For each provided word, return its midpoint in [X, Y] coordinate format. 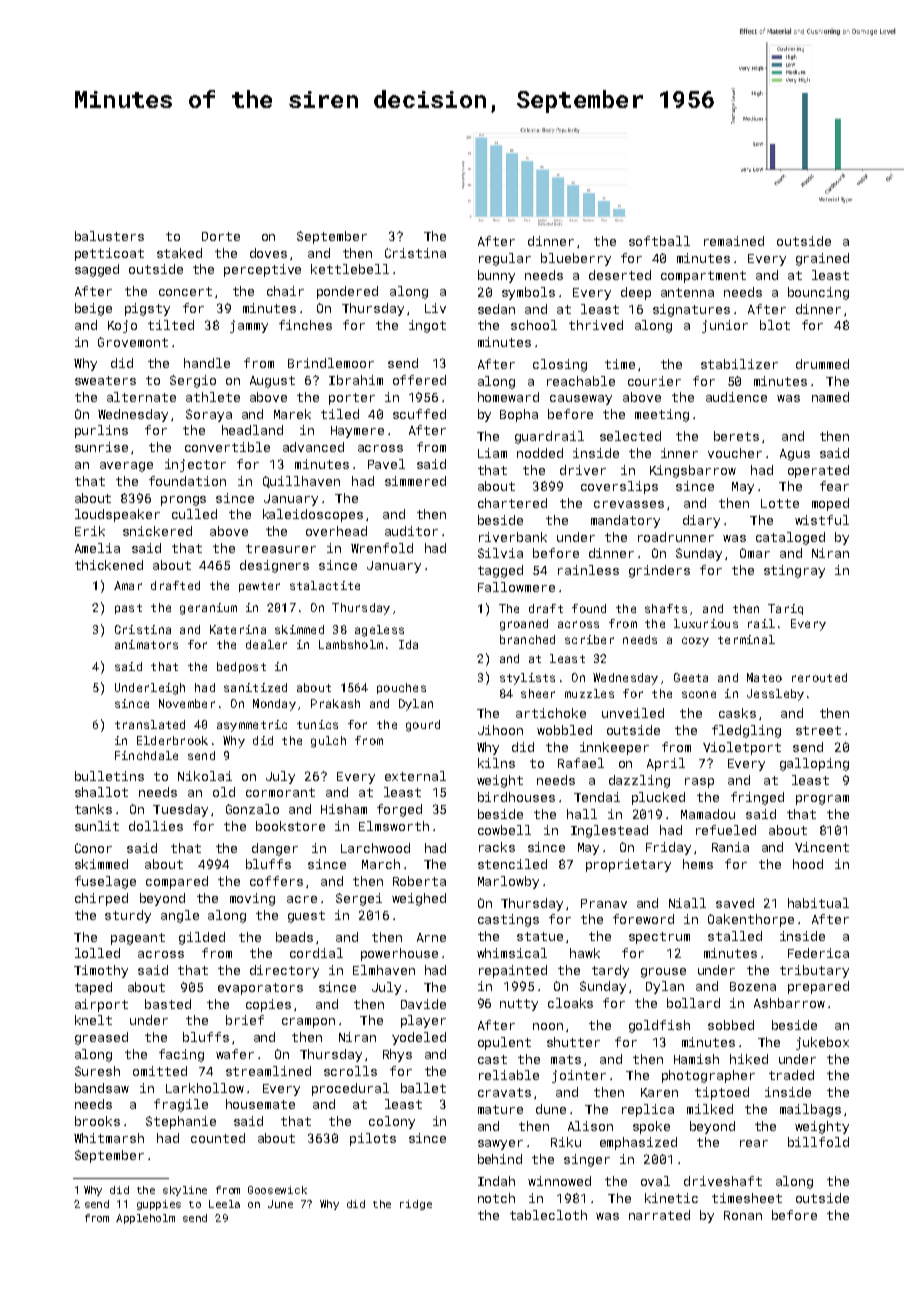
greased [101, 1038]
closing [560, 365]
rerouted [819, 677]
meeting [662, 415]
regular [505, 259]
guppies [159, 1205]
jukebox [822, 1043]
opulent [504, 1043]
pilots [373, 1139]
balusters [109, 236]
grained [822, 259]
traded [791, 1075]
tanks [93, 809]
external [415, 776]
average [126, 467]
